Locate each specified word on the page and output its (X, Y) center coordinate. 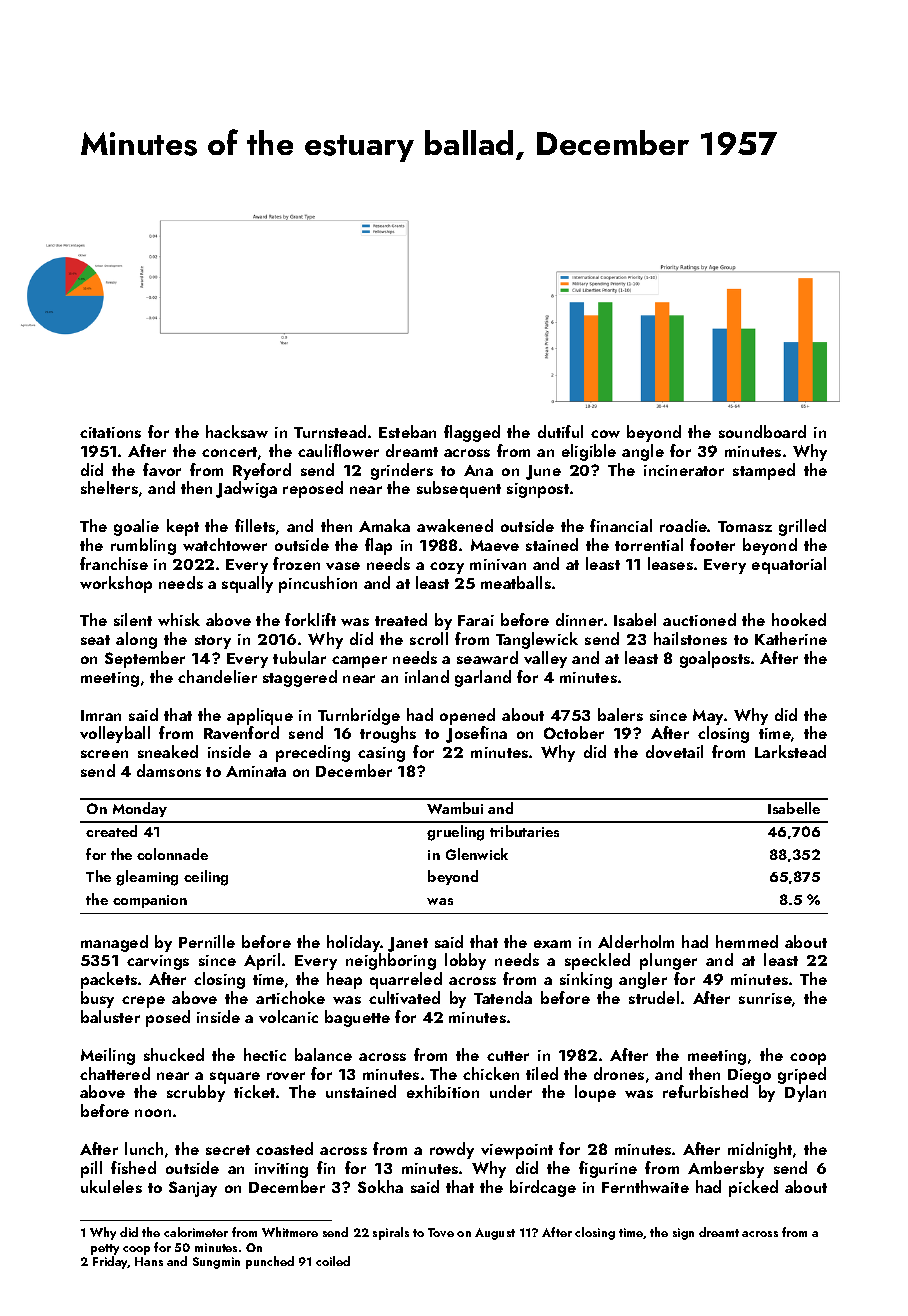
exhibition (443, 1091)
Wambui (455, 808)
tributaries (524, 831)
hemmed (747, 941)
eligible (589, 452)
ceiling (206, 878)
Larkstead (790, 751)
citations (110, 432)
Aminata (256, 771)
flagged (472, 433)
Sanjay (193, 1189)
